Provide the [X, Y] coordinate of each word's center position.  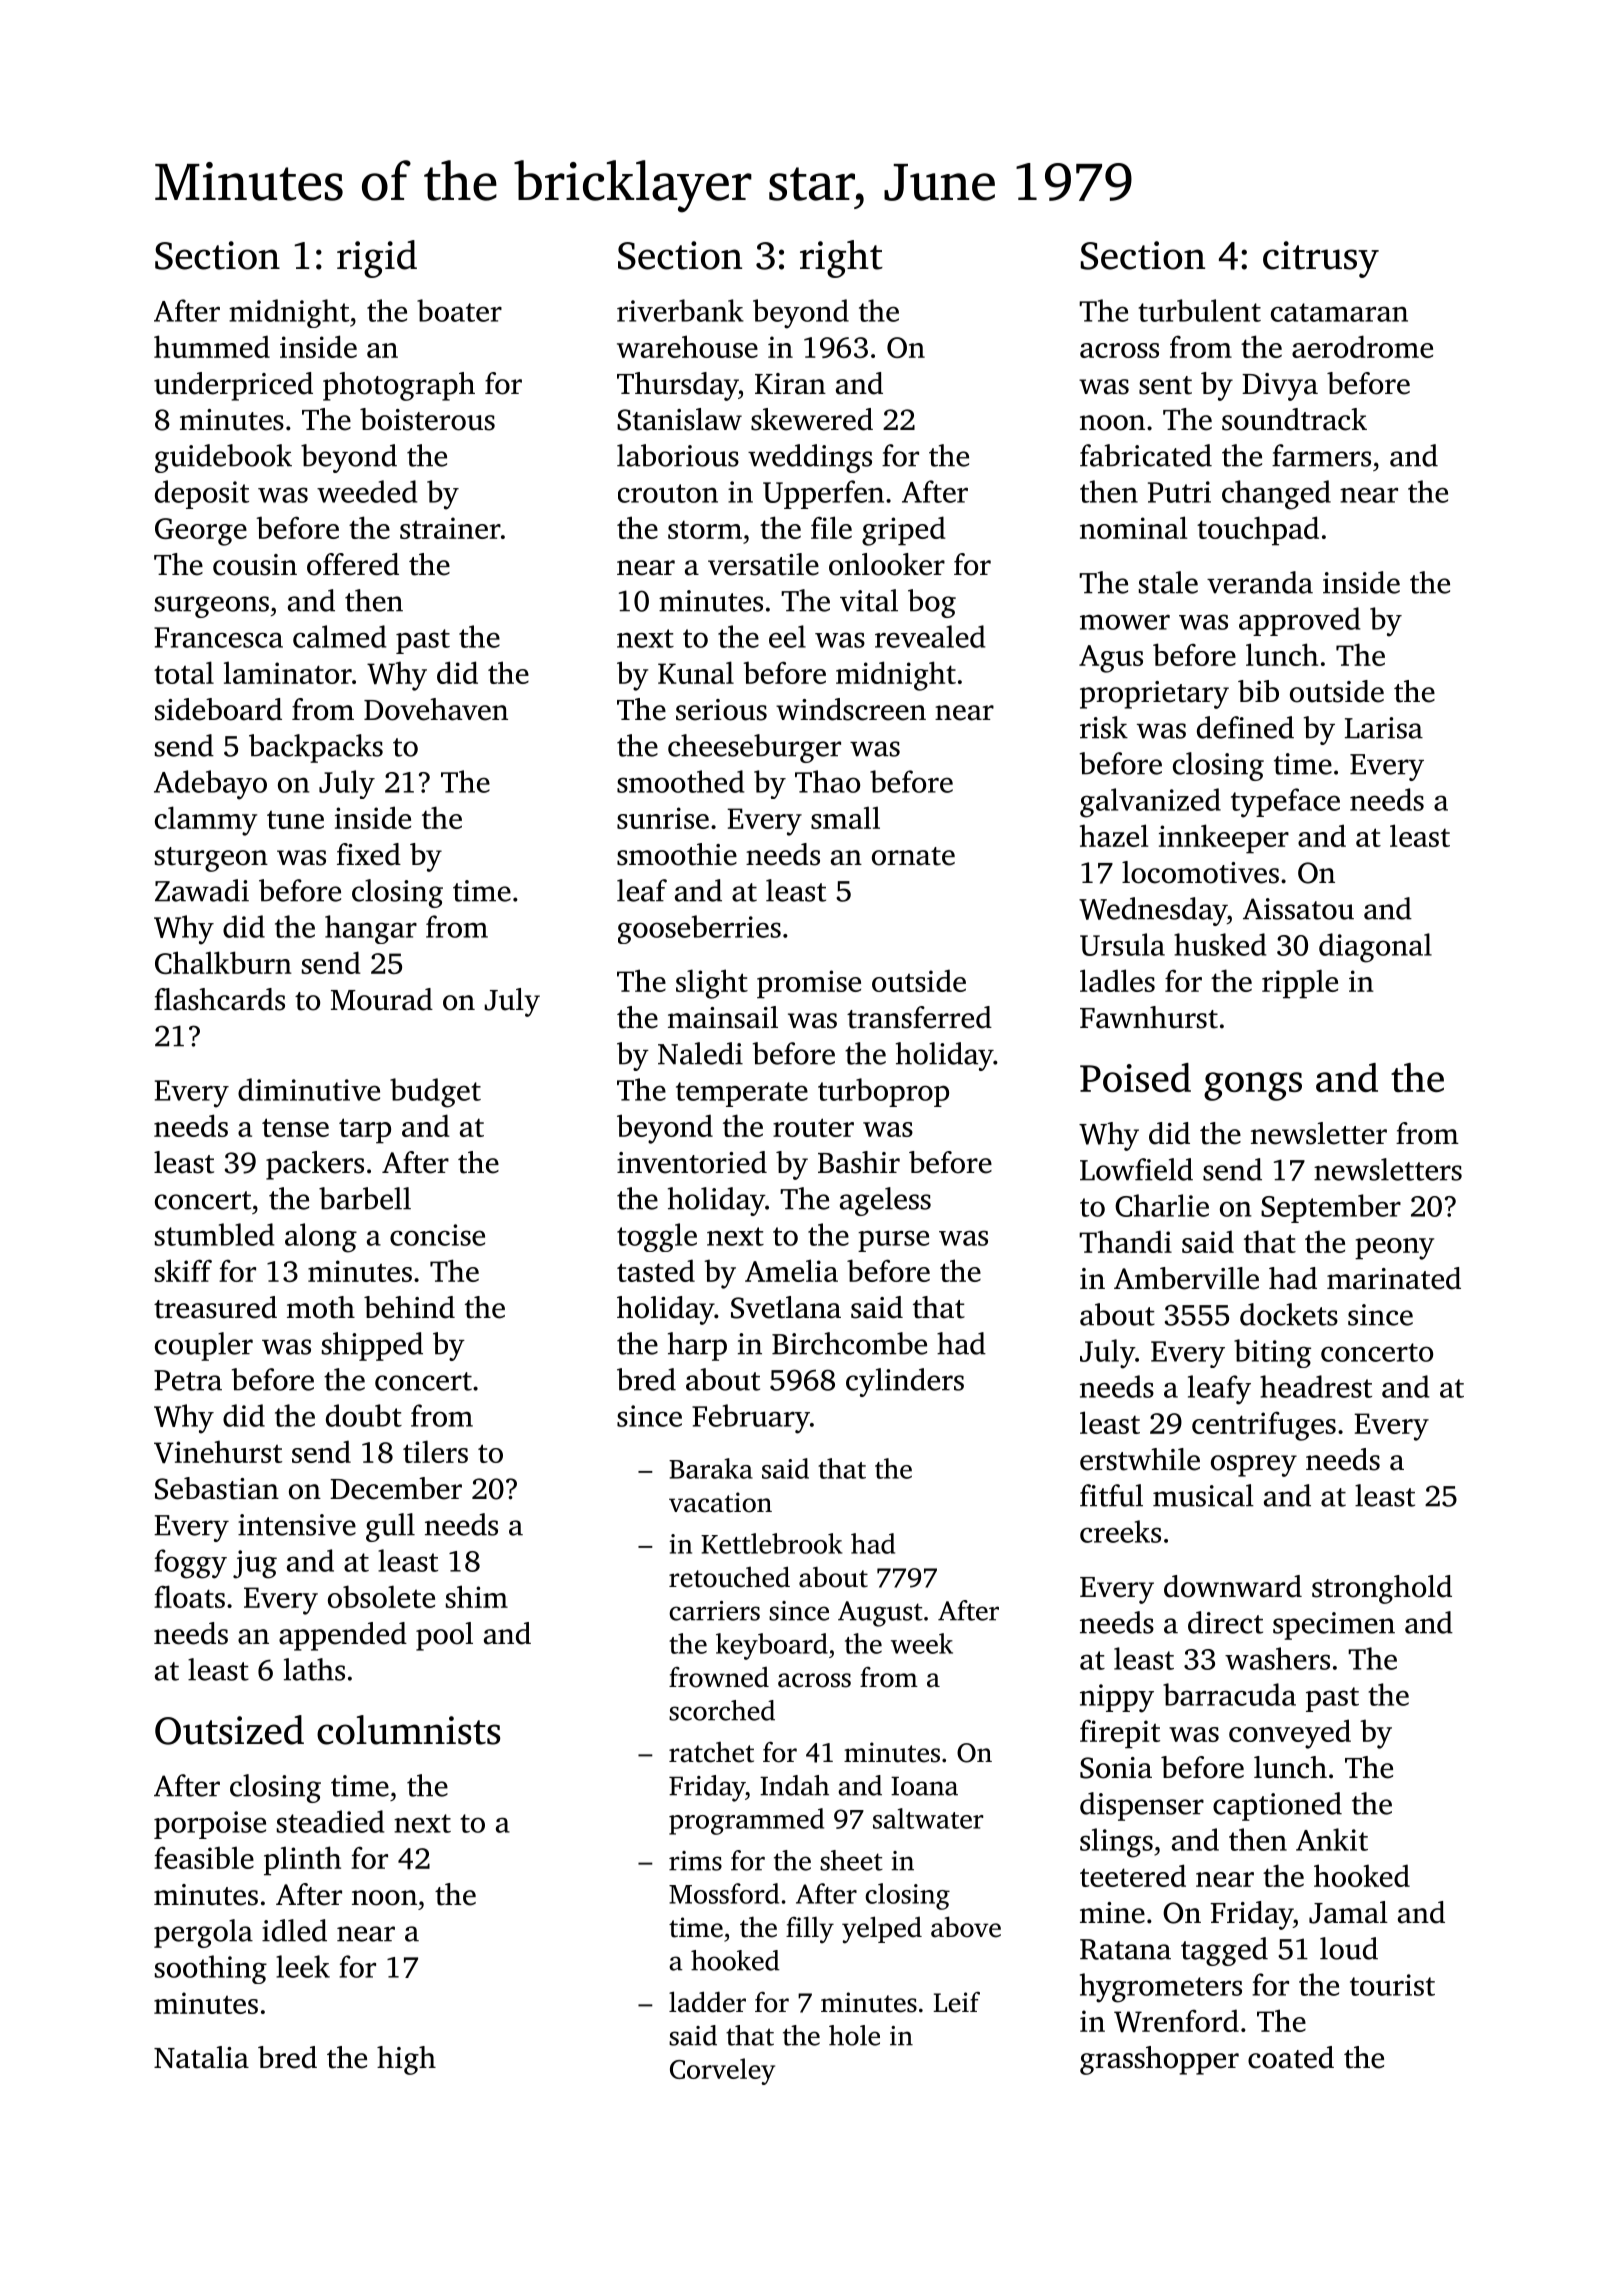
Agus [1111, 659]
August [880, 1614]
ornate [913, 856]
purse [893, 1241]
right [841, 259]
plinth [302, 1861]
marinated [1394, 1278]
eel [787, 636]
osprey [1254, 1466]
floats [189, 1596]
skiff [183, 1270]
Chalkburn [223, 962]
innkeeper [1224, 839]
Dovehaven [436, 709]
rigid [377, 259]
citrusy [1321, 259]
